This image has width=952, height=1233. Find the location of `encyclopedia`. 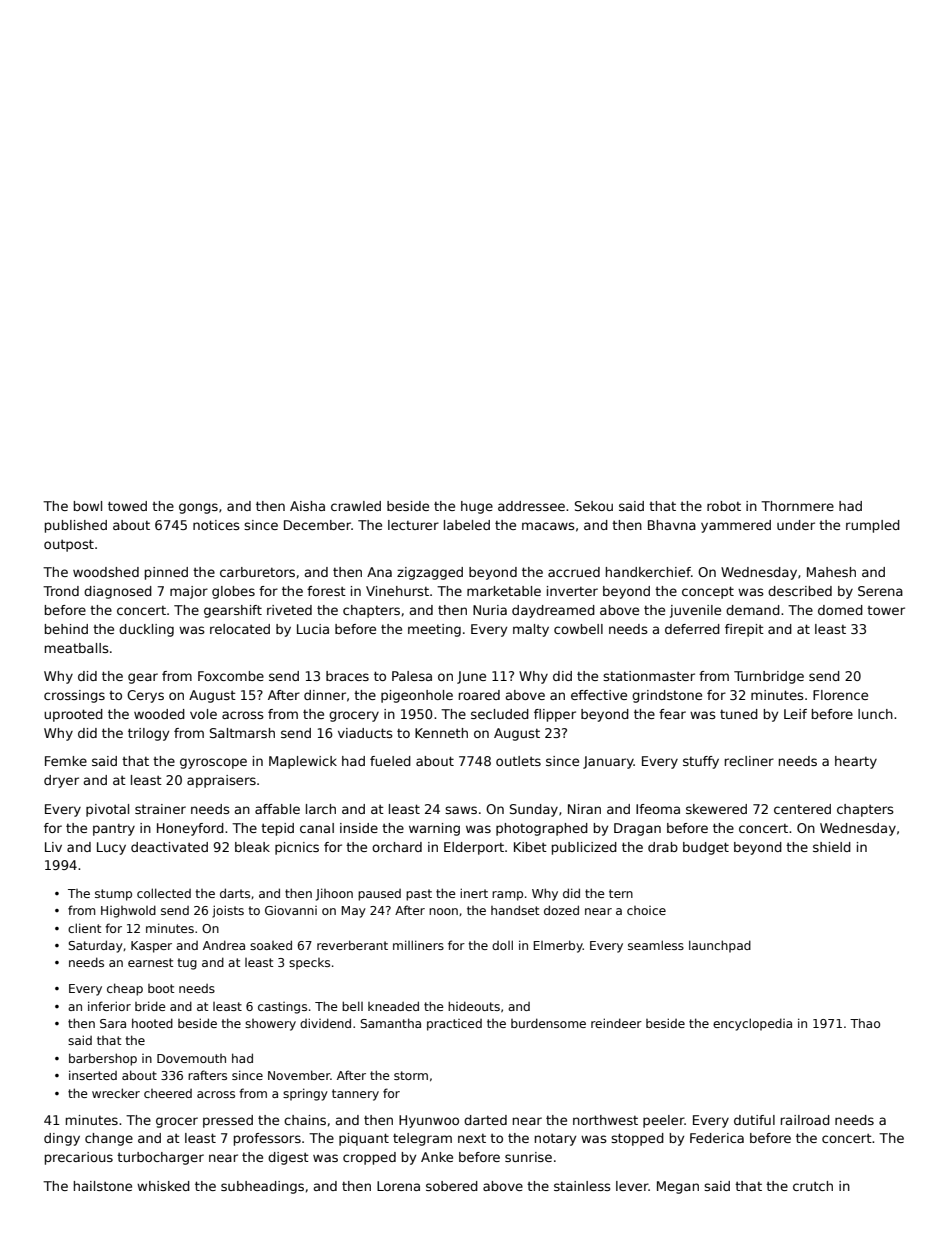

encyclopedia is located at coordinates (752, 1024).
